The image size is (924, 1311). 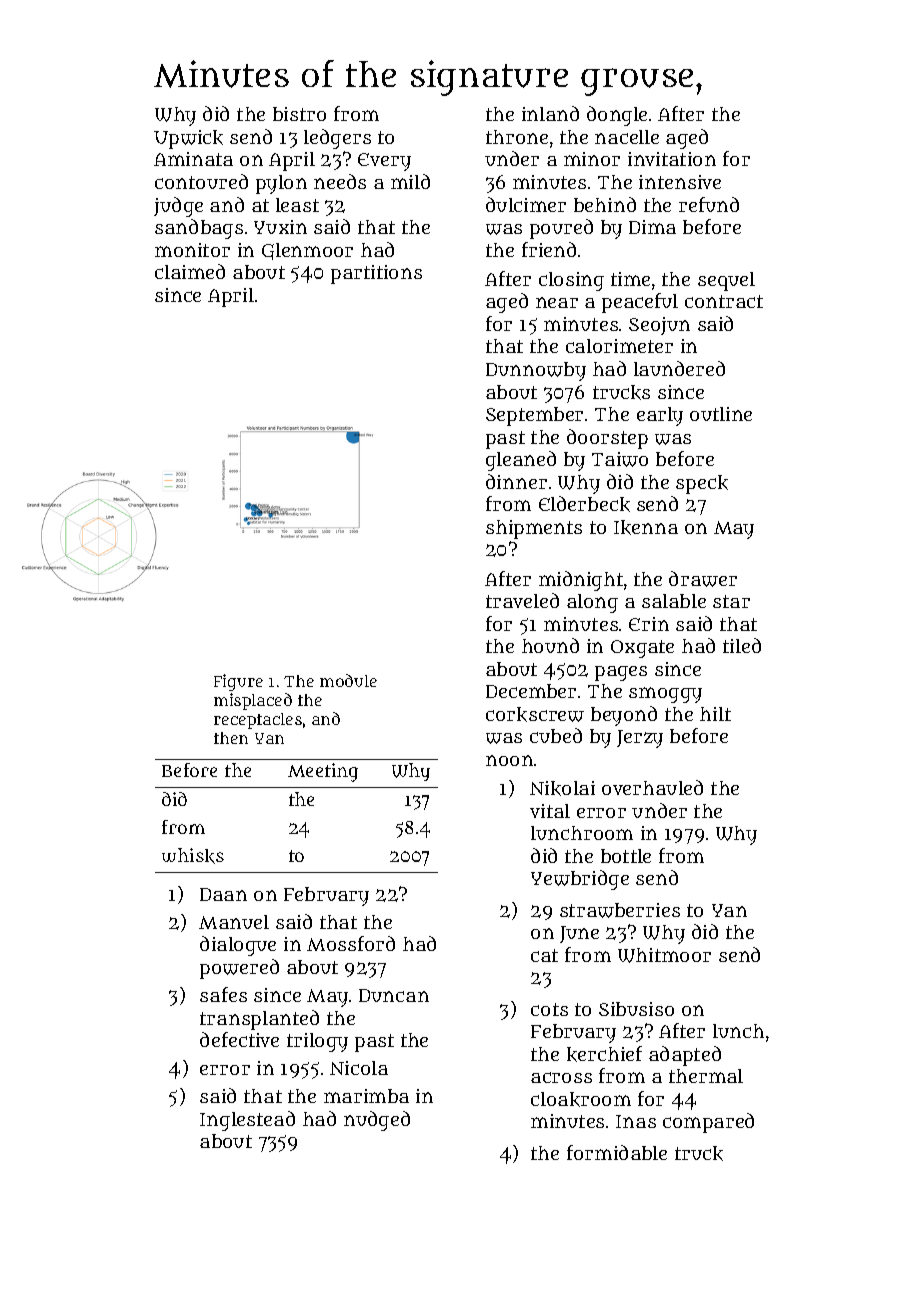 I want to click on formidable, so click(x=617, y=1152).
